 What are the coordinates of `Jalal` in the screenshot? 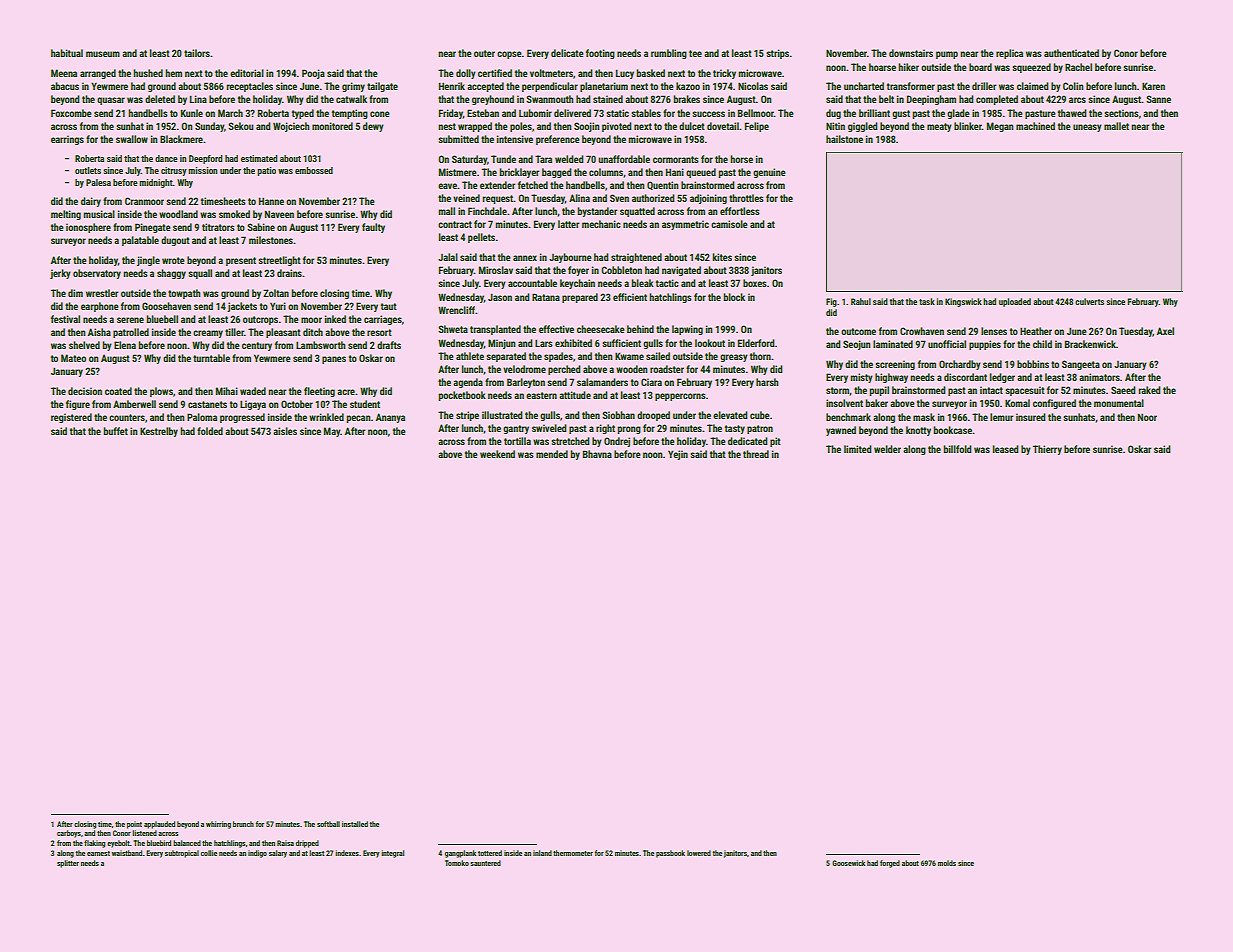 It's located at (448, 257).
